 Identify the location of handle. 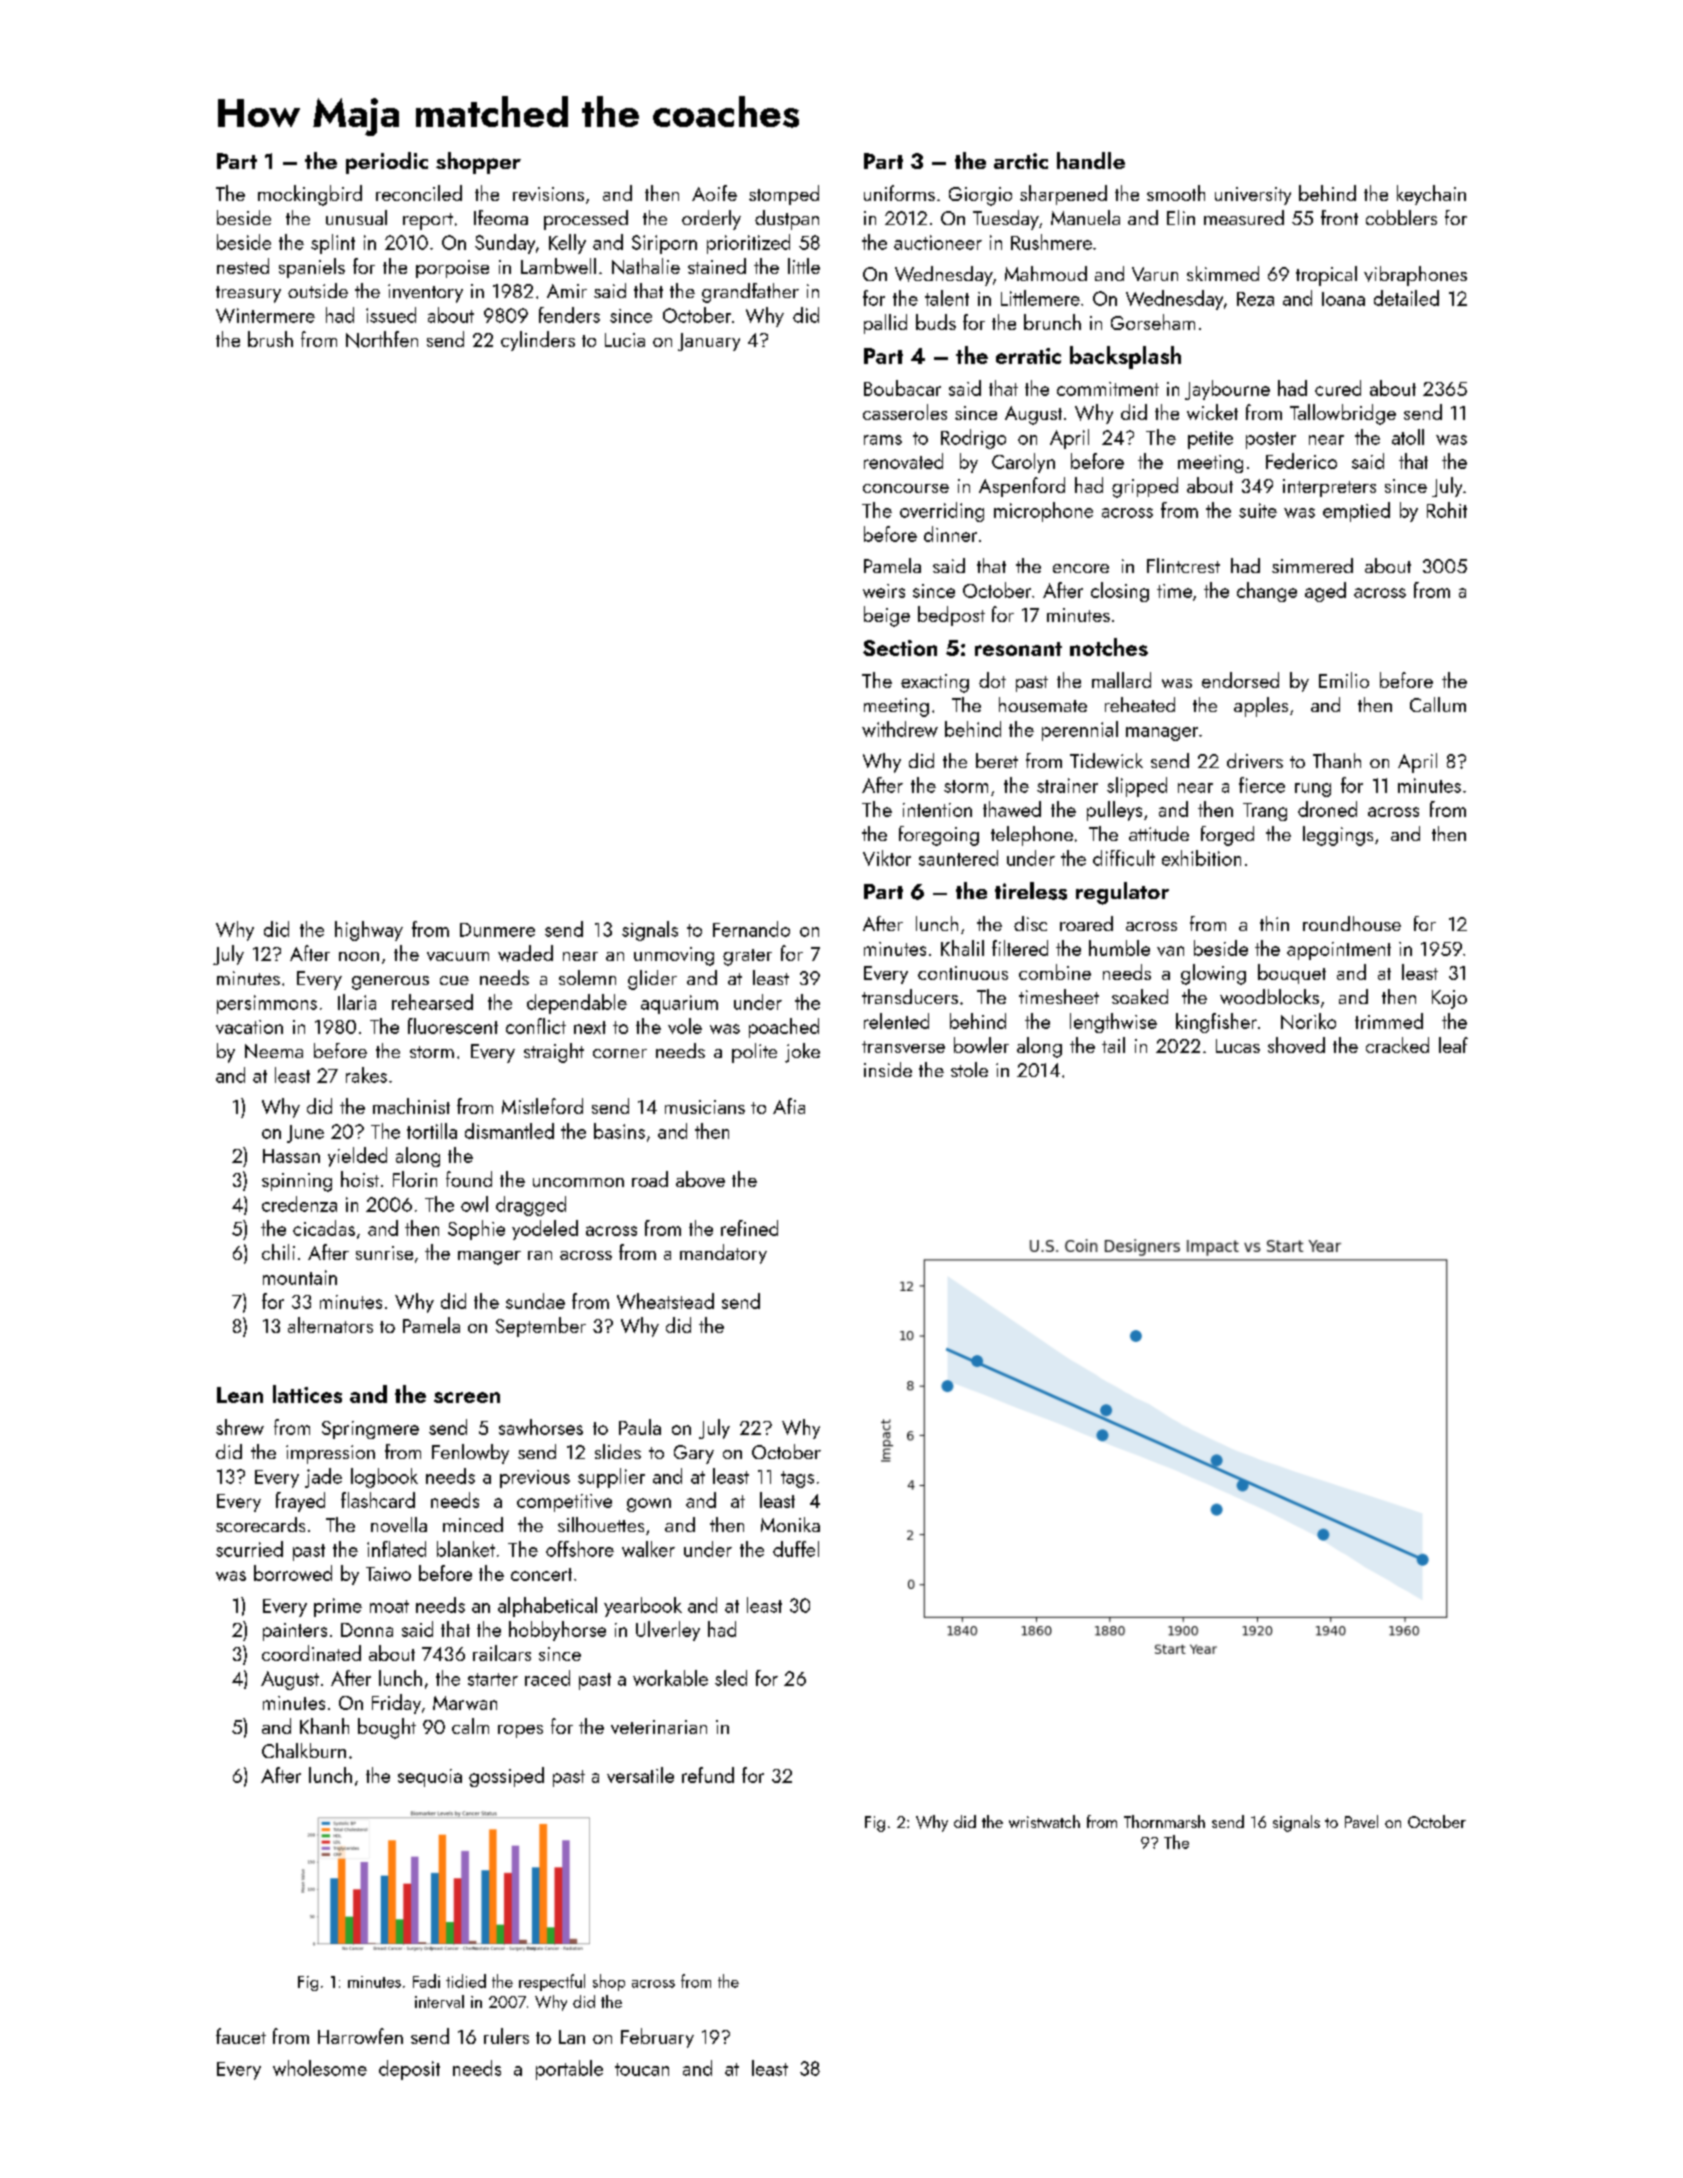
(1091, 160).
